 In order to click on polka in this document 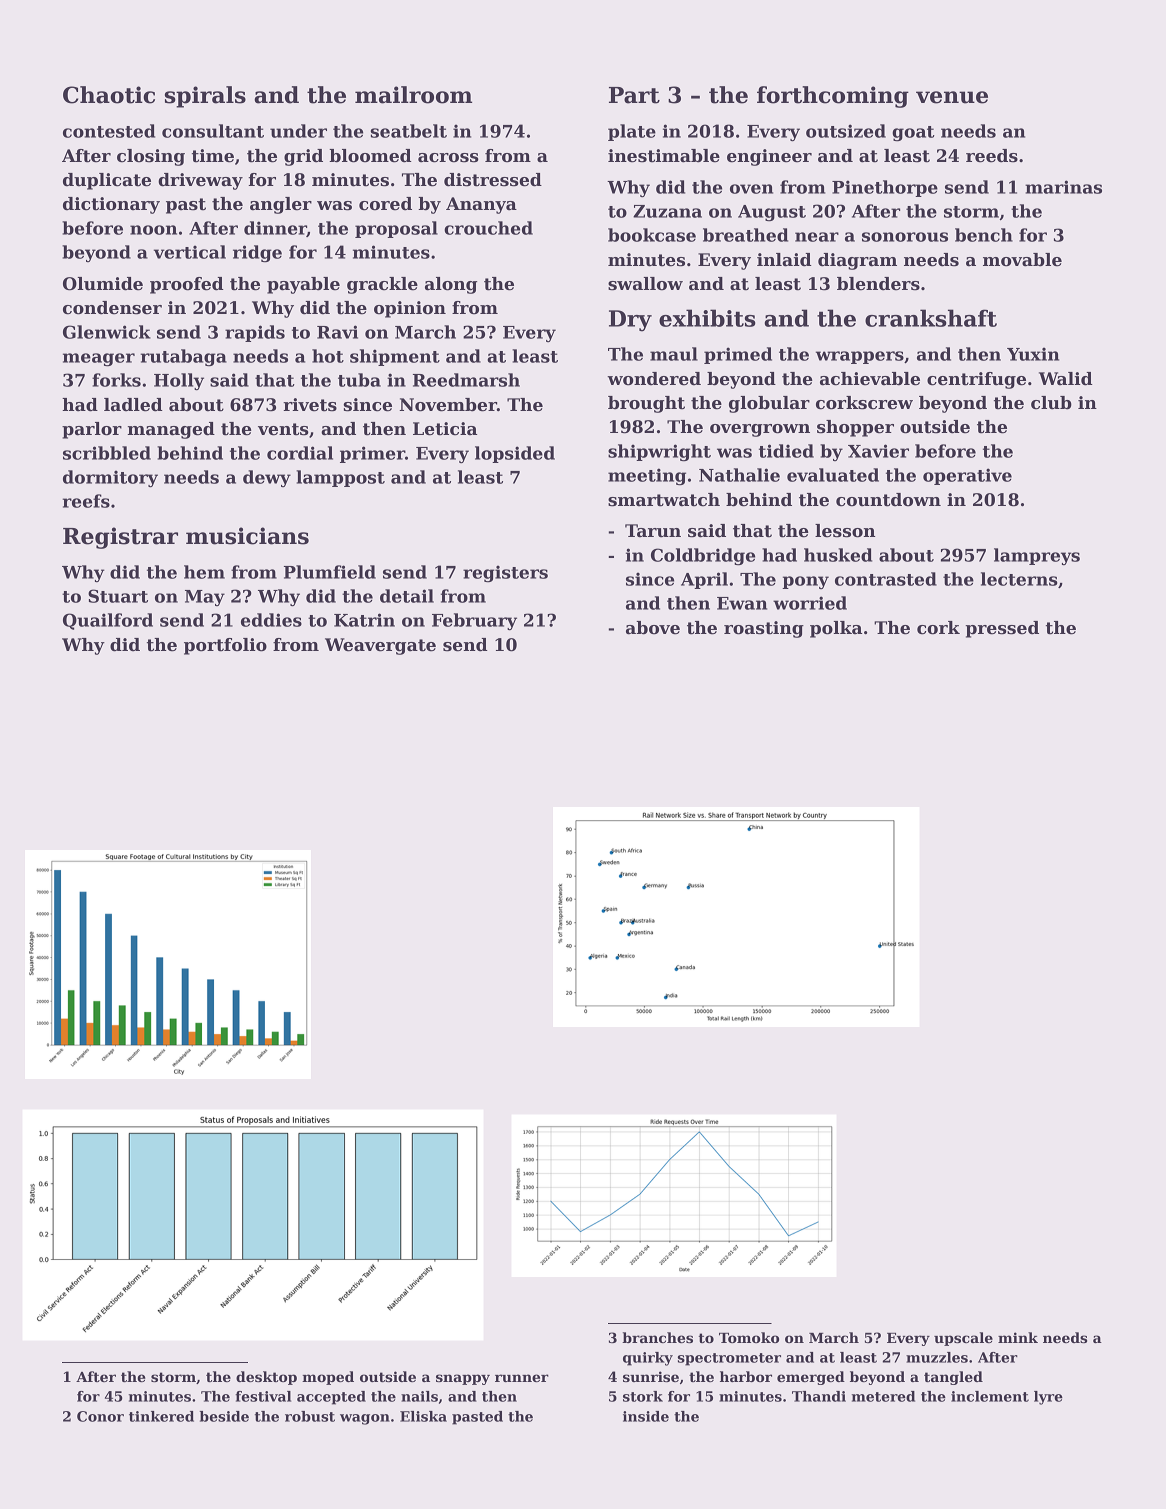, I will do `click(836, 629)`.
